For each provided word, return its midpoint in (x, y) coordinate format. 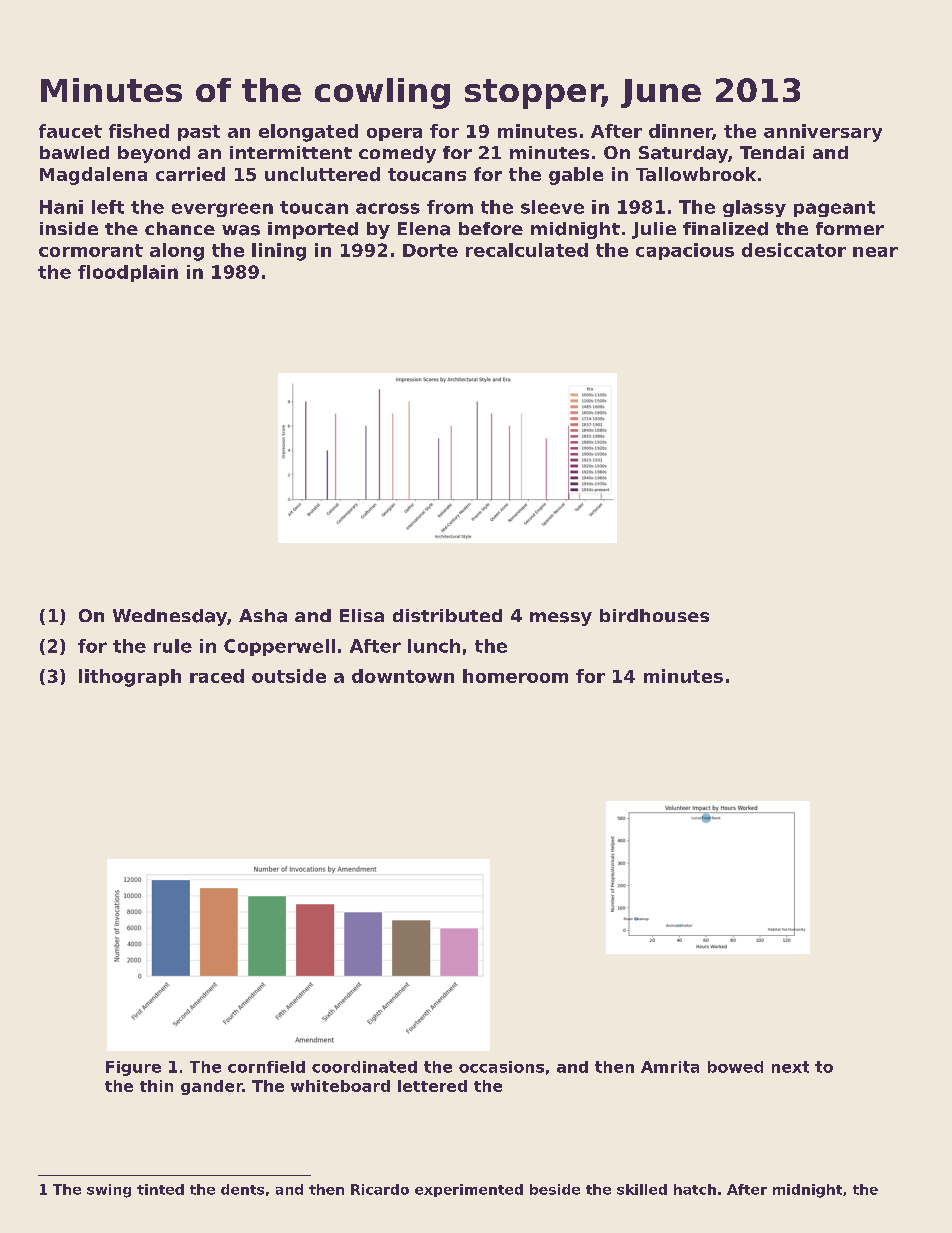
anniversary (823, 133)
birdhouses (654, 615)
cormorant (91, 250)
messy (561, 619)
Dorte (430, 250)
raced (217, 676)
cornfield (266, 1067)
